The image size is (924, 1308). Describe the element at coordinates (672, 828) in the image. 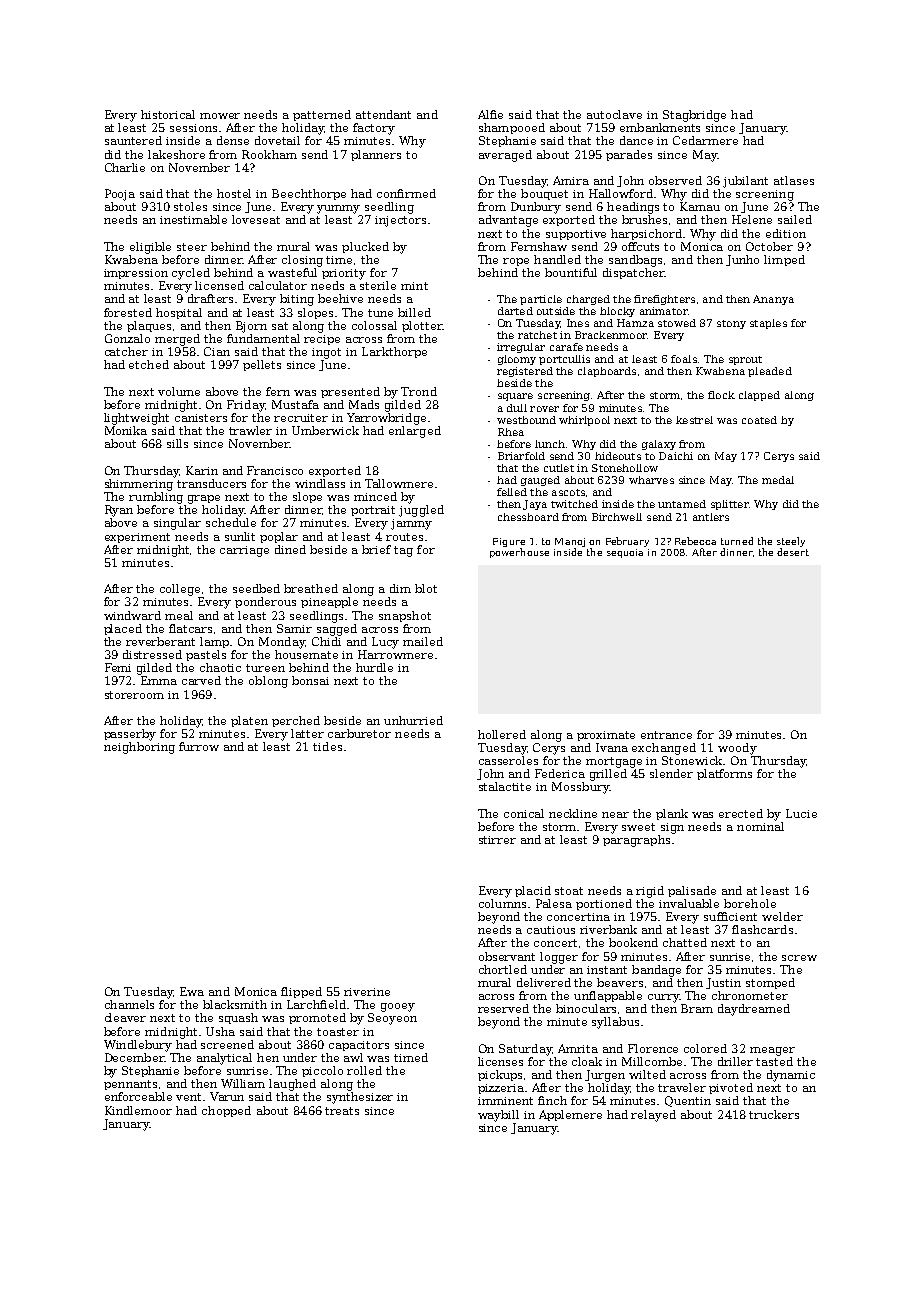

I see `sign` at that location.
